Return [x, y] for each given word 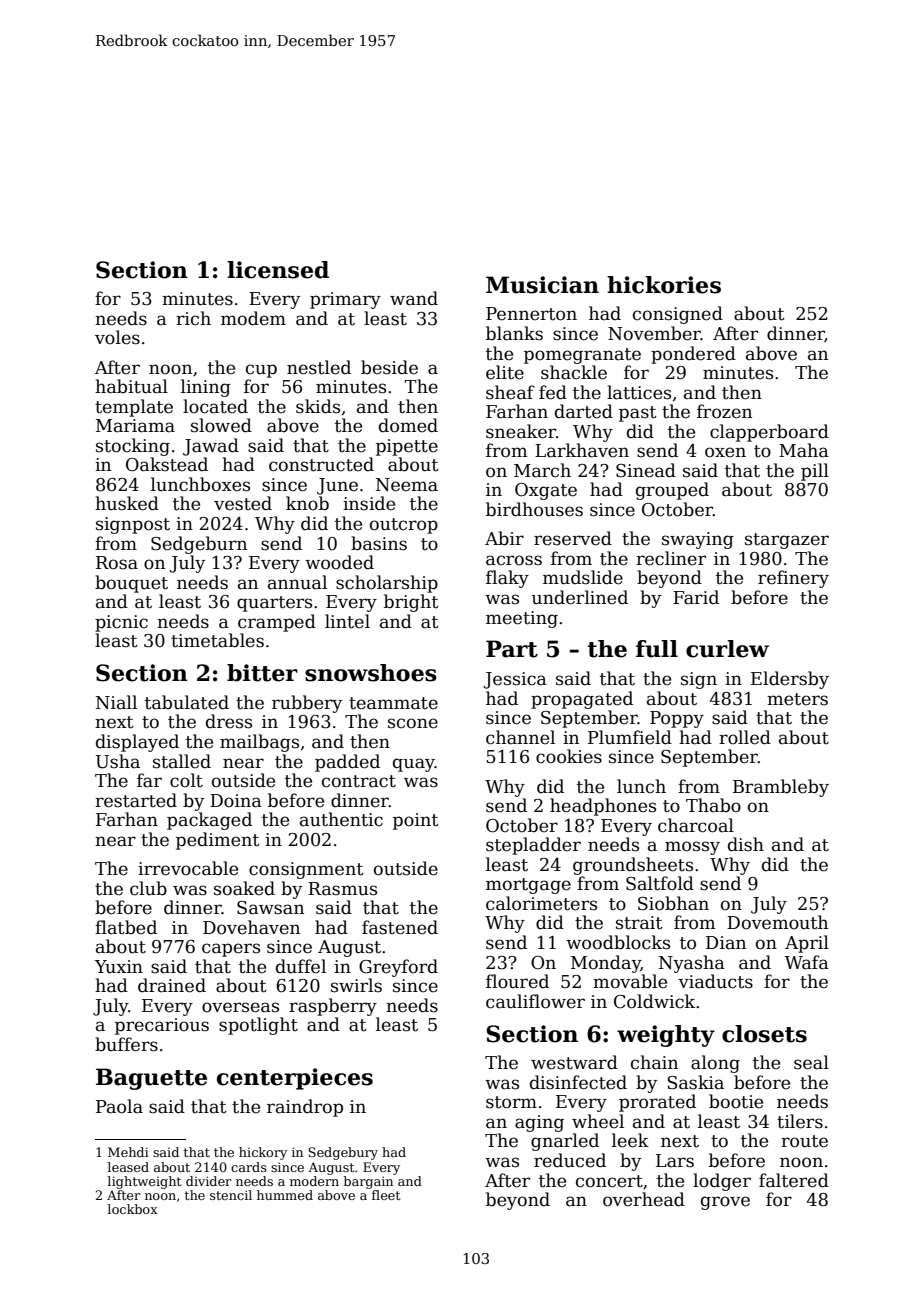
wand [414, 298]
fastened [400, 927]
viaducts [715, 981]
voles [117, 337]
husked [127, 503]
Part [512, 649]
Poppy [677, 719]
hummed [285, 1195]
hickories [664, 285]
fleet [386, 1195]
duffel [301, 966]
